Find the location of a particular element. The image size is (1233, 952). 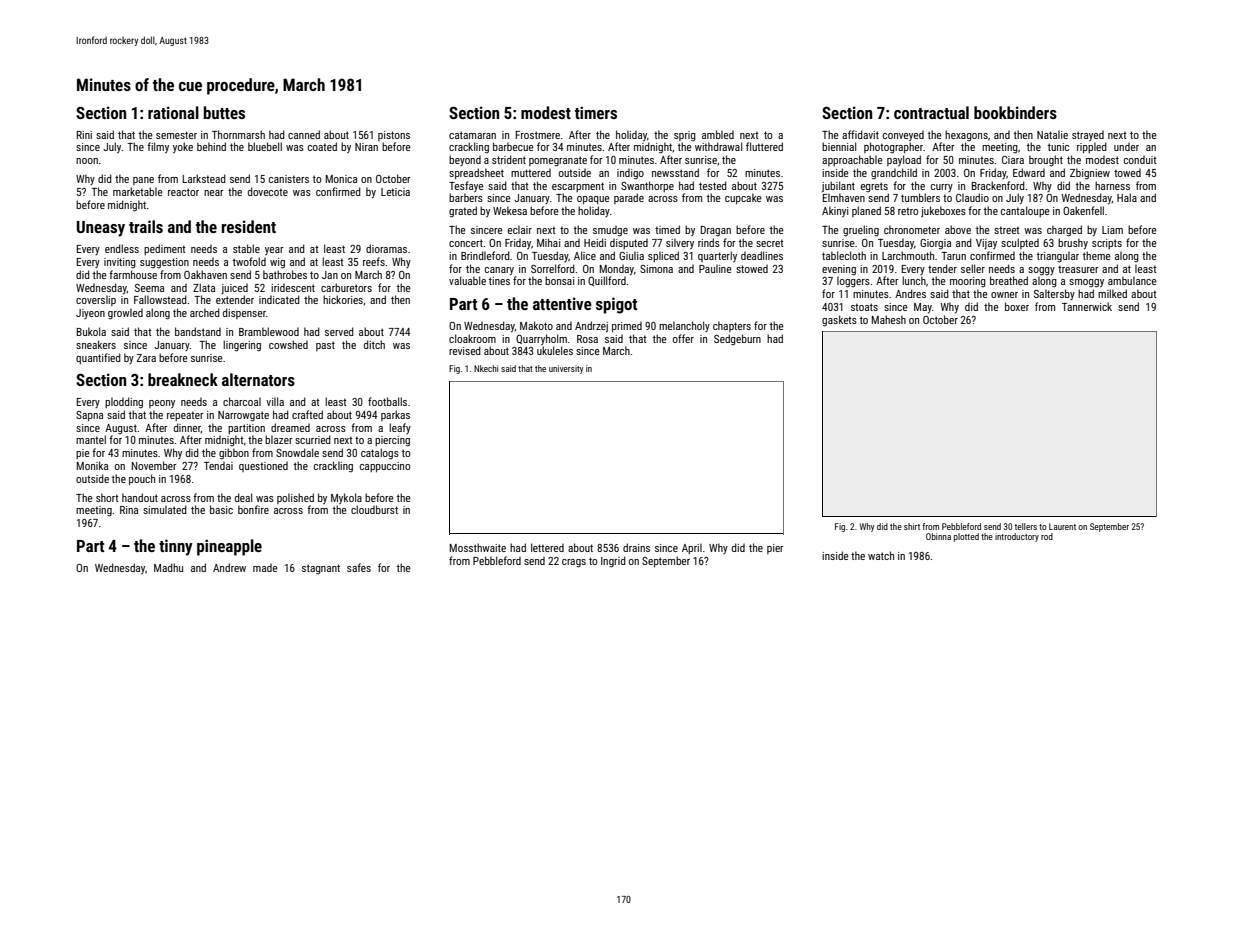

canned is located at coordinates (304, 134).
